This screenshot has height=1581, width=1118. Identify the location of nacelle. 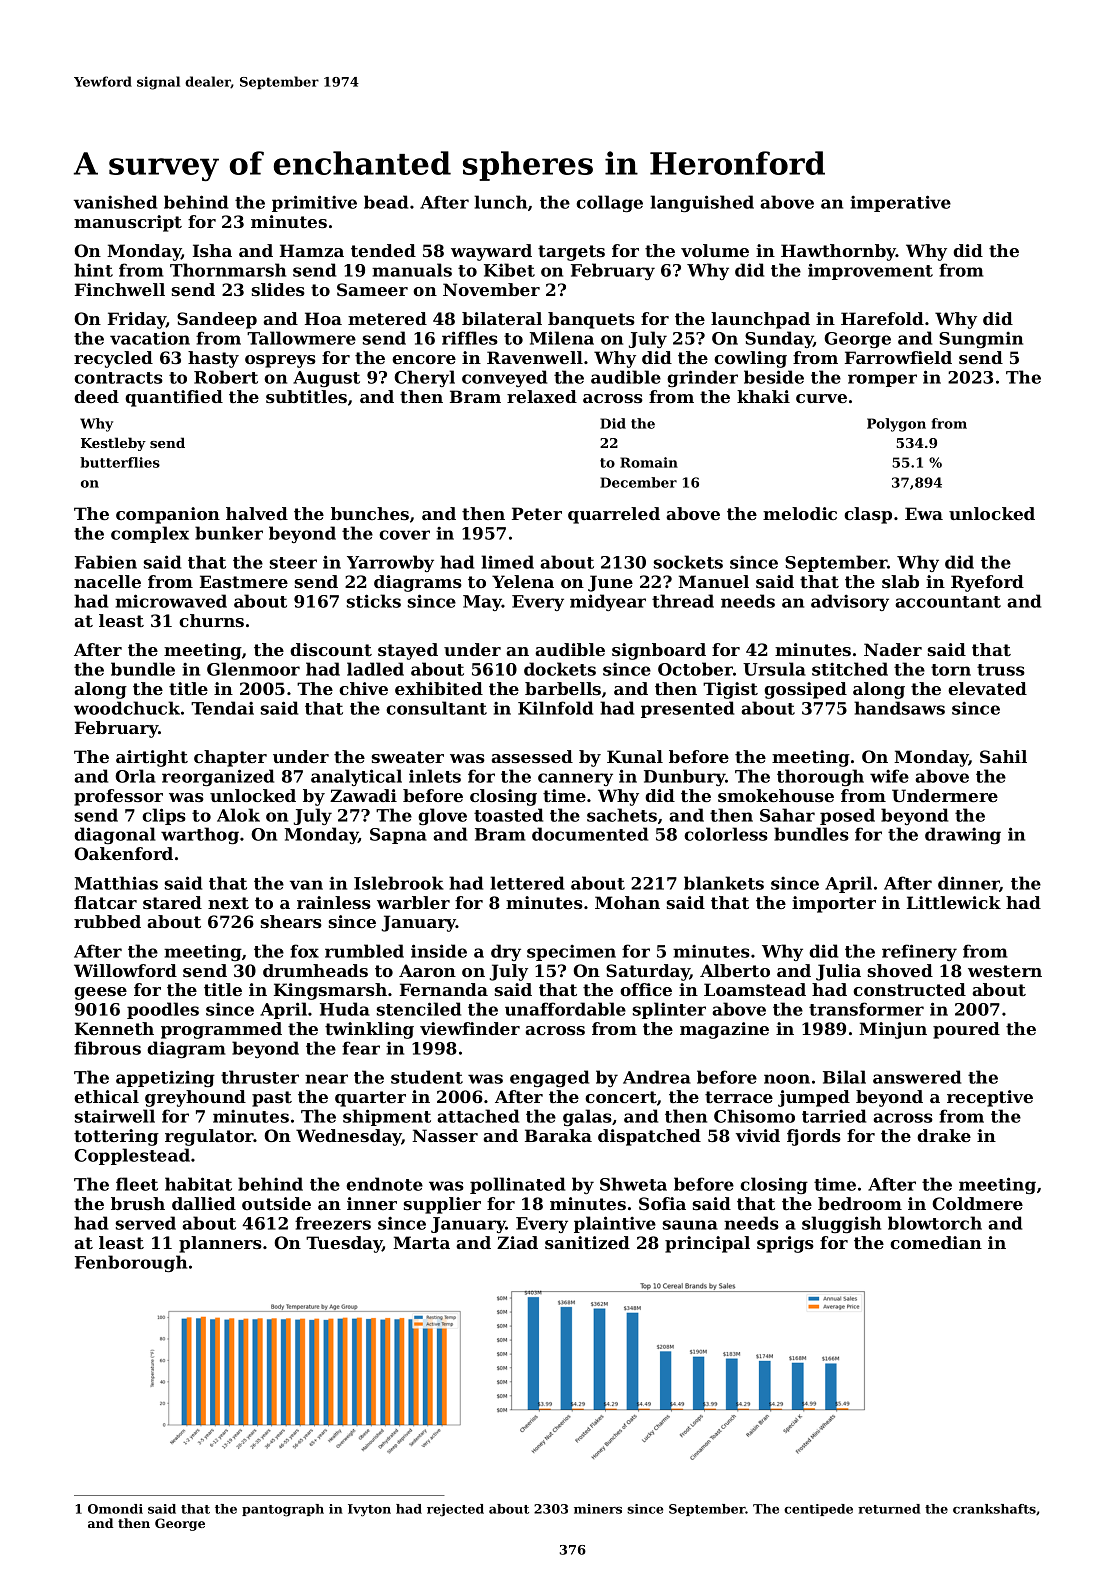
(107, 581).
